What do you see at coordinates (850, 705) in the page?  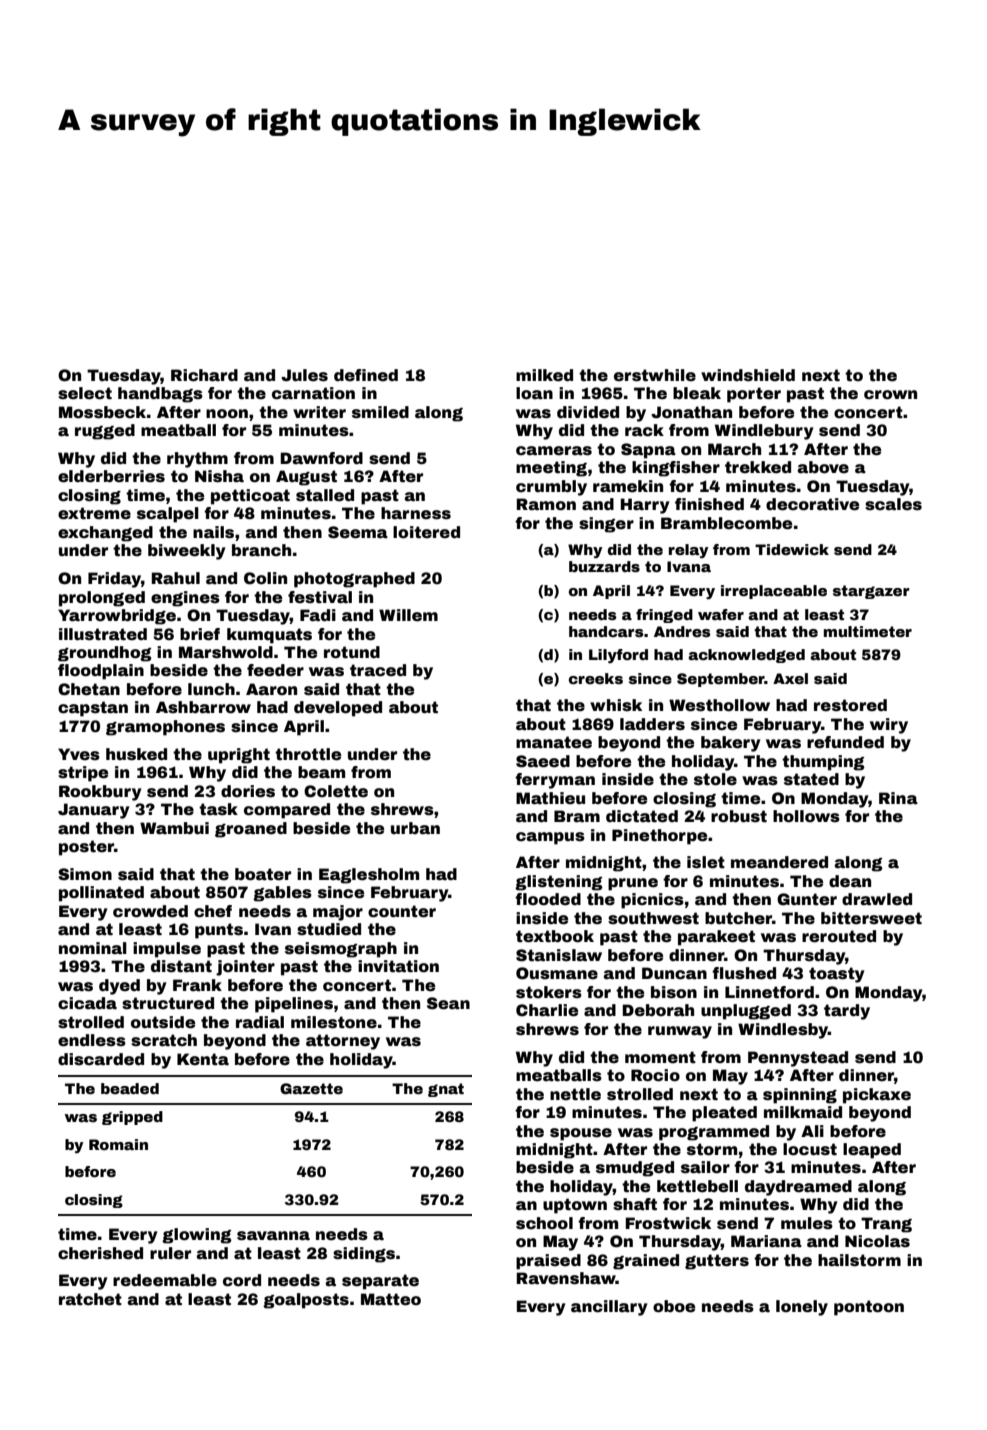 I see `restored` at bounding box center [850, 705].
